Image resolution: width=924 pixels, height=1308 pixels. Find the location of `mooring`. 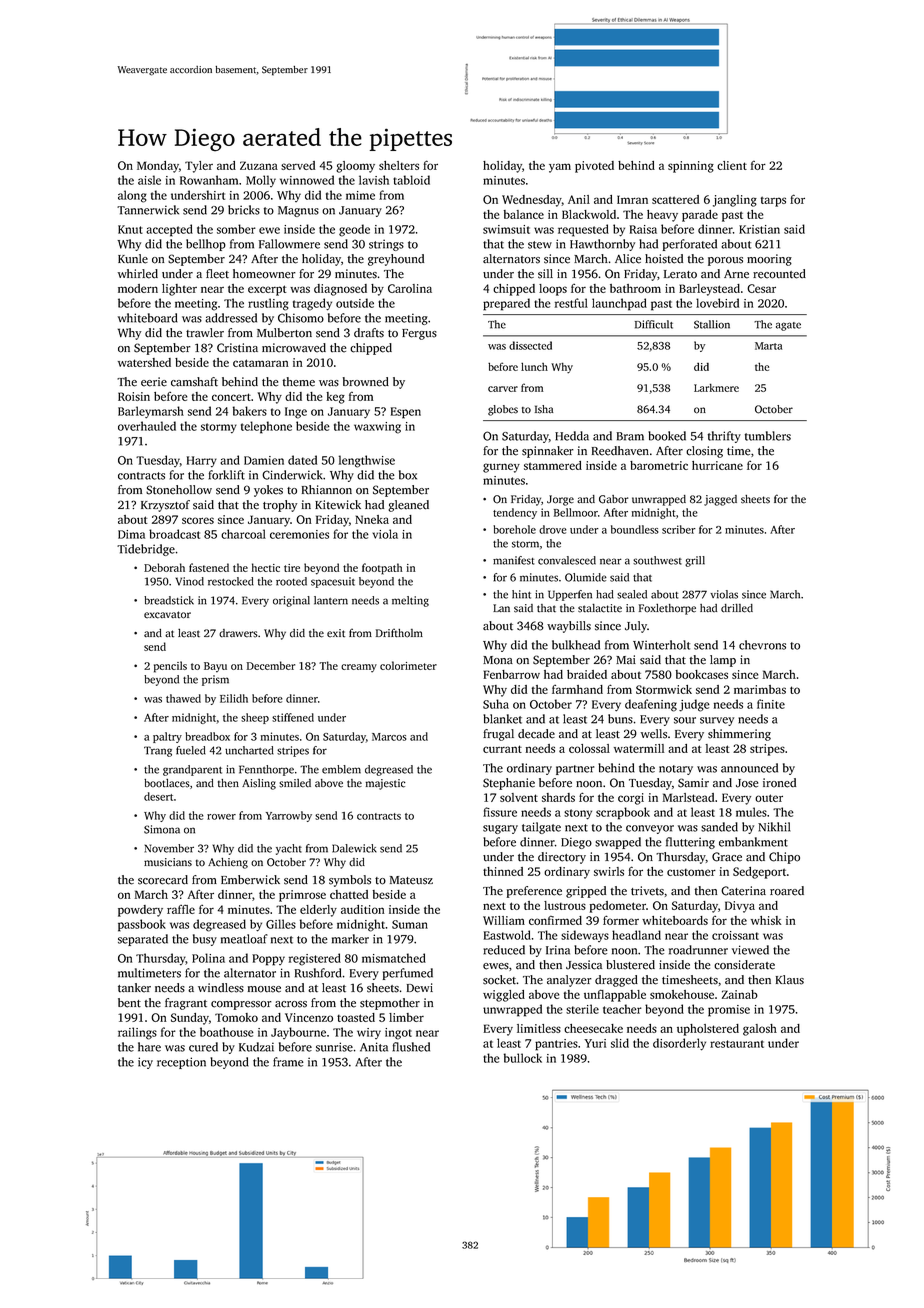

mooring is located at coordinates (769, 260).
